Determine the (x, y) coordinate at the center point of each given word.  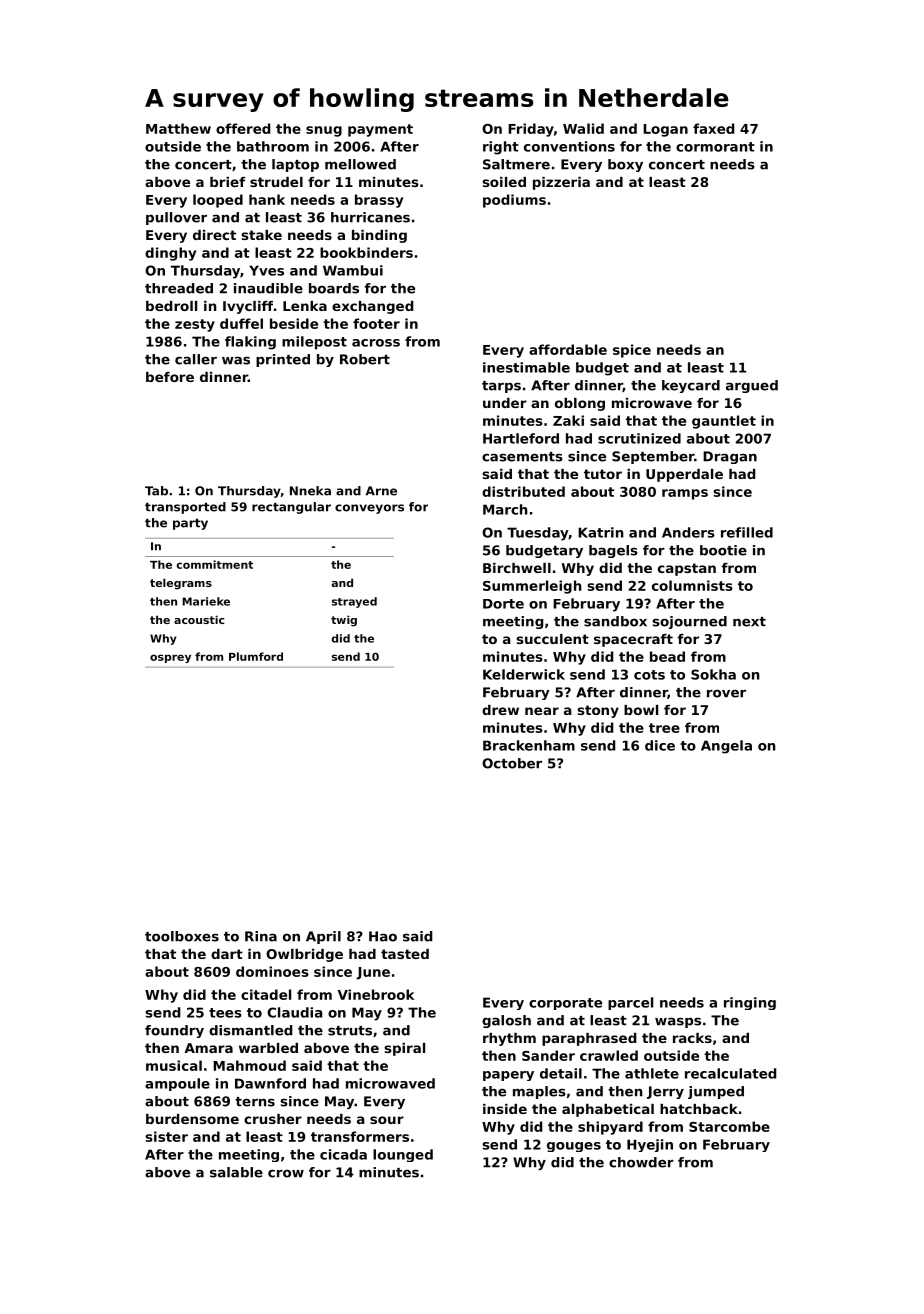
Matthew (178, 128)
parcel (630, 1003)
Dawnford (270, 1083)
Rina (261, 936)
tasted (405, 954)
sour (387, 1120)
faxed (713, 128)
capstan (687, 569)
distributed (523, 491)
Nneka (310, 491)
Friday (531, 130)
